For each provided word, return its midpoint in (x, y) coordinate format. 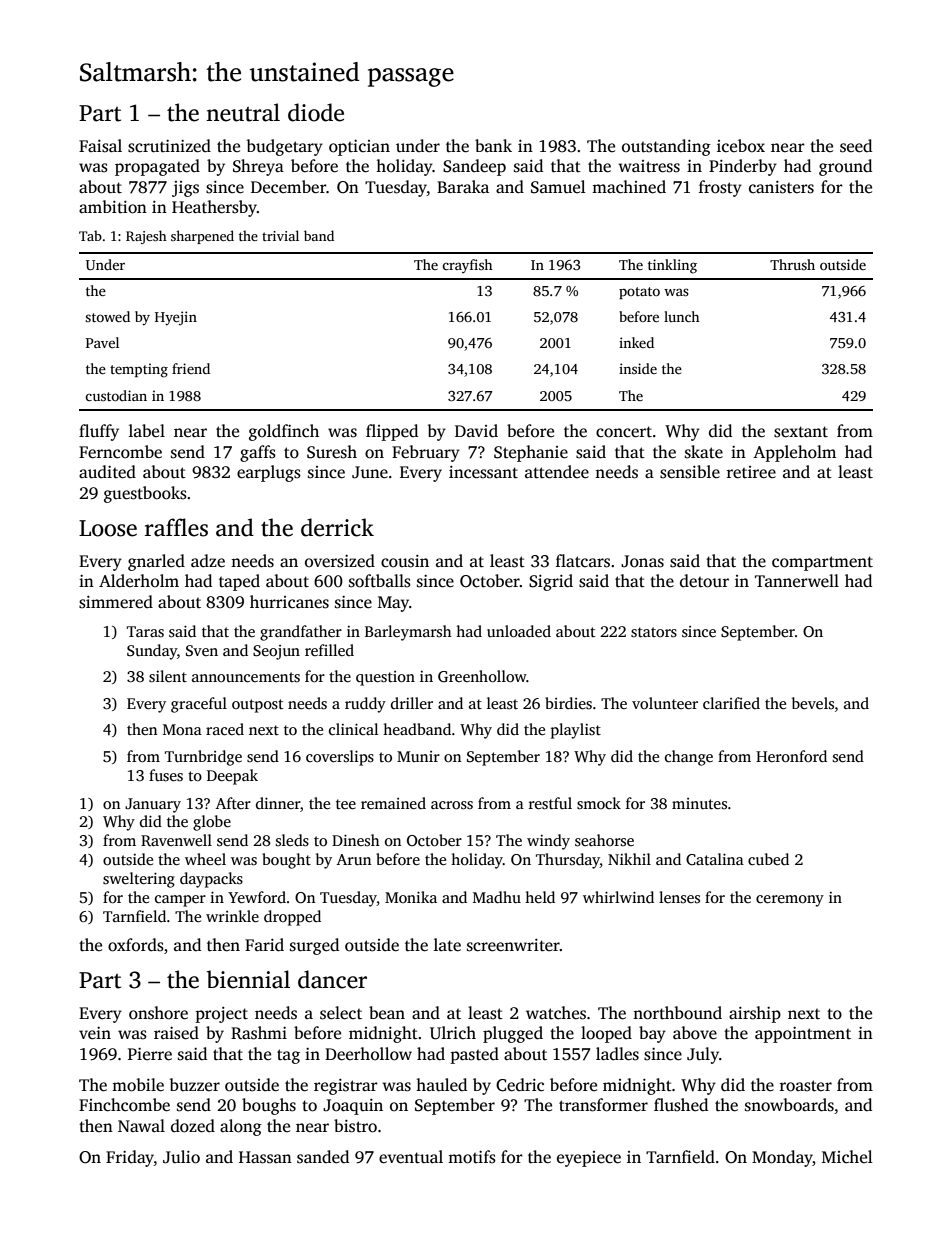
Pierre (150, 1054)
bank (493, 145)
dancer (332, 979)
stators (654, 632)
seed (856, 146)
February (426, 453)
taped (239, 582)
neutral (243, 112)
